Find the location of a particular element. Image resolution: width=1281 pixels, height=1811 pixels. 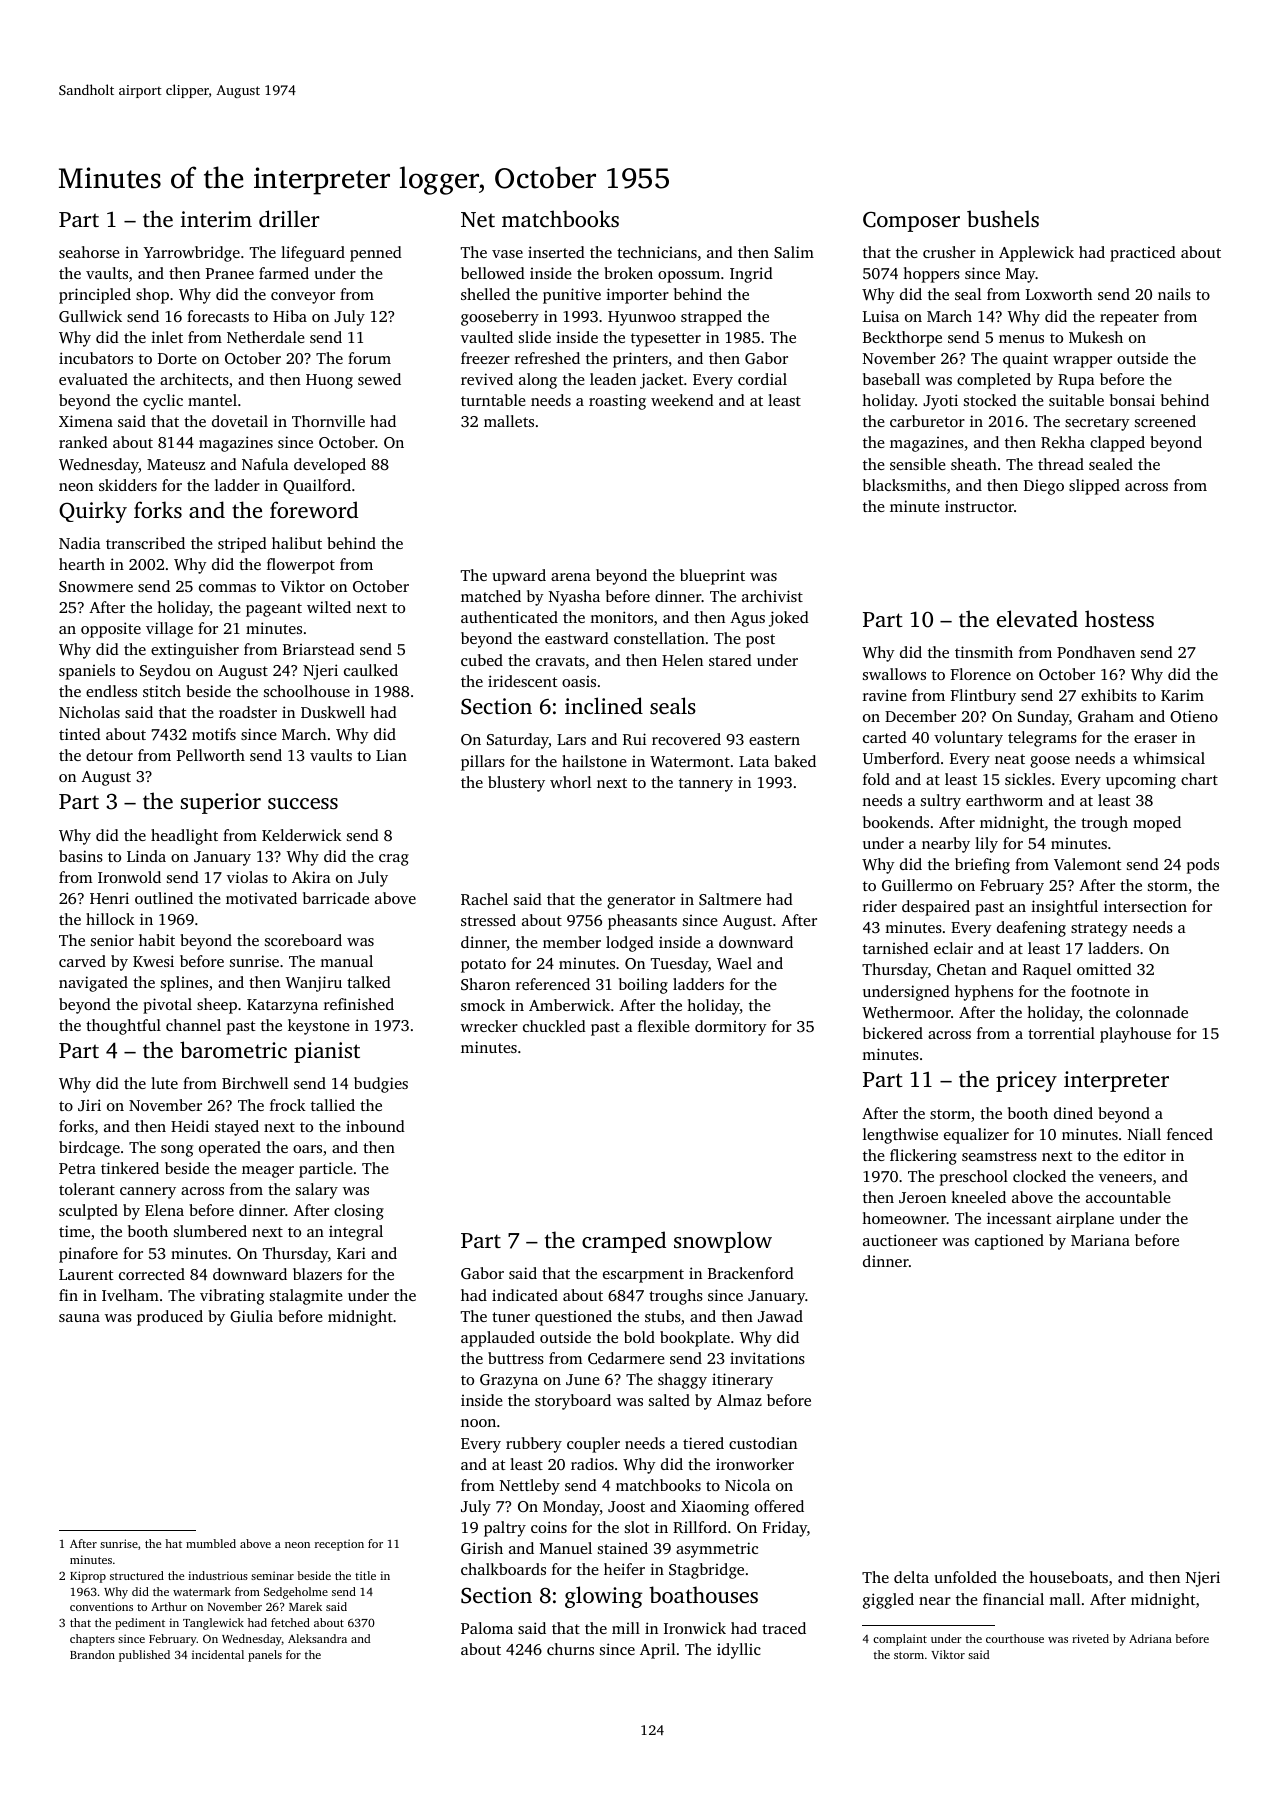

clocked is located at coordinates (1039, 1176).
